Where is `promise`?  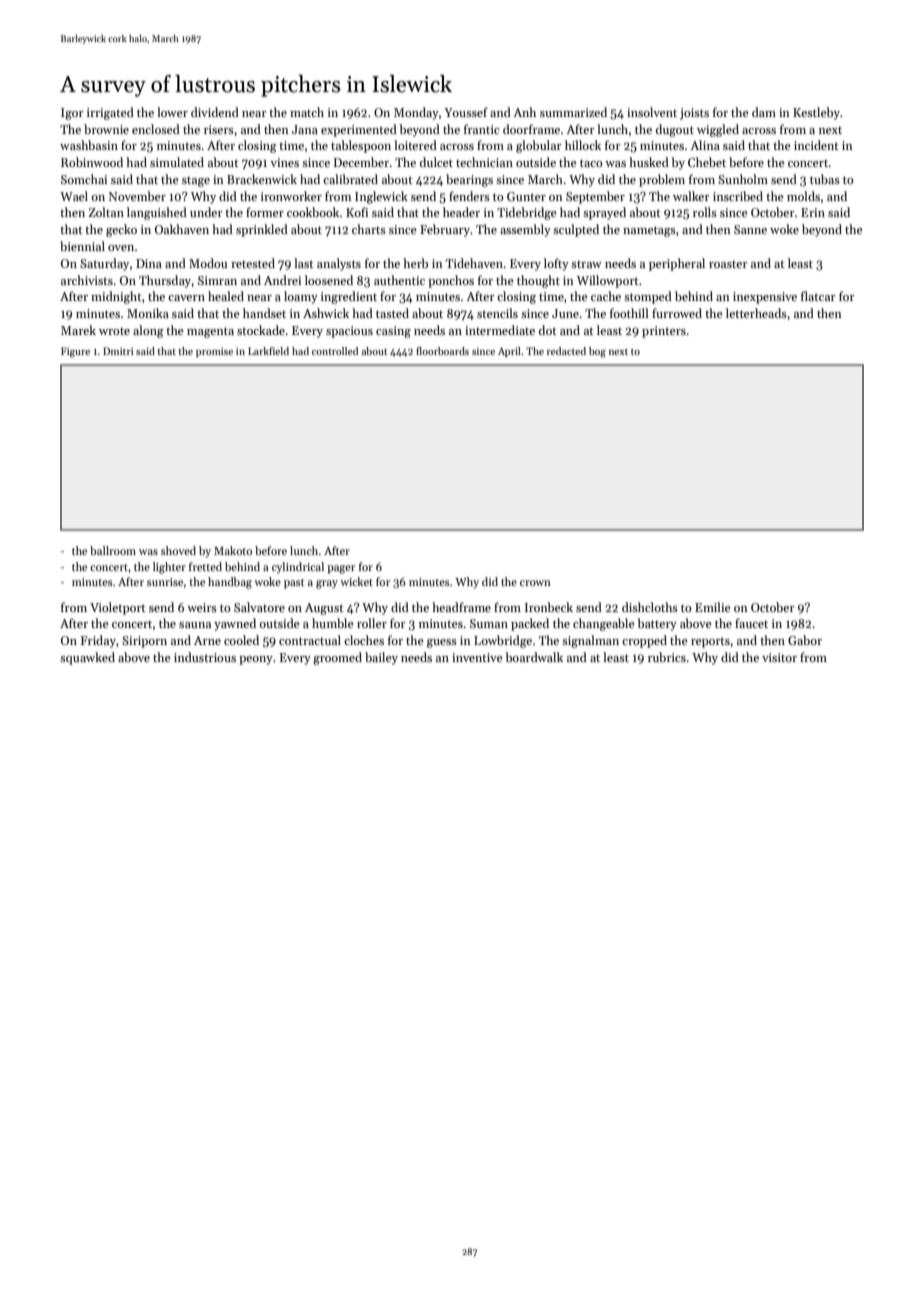 promise is located at coordinates (214, 352).
